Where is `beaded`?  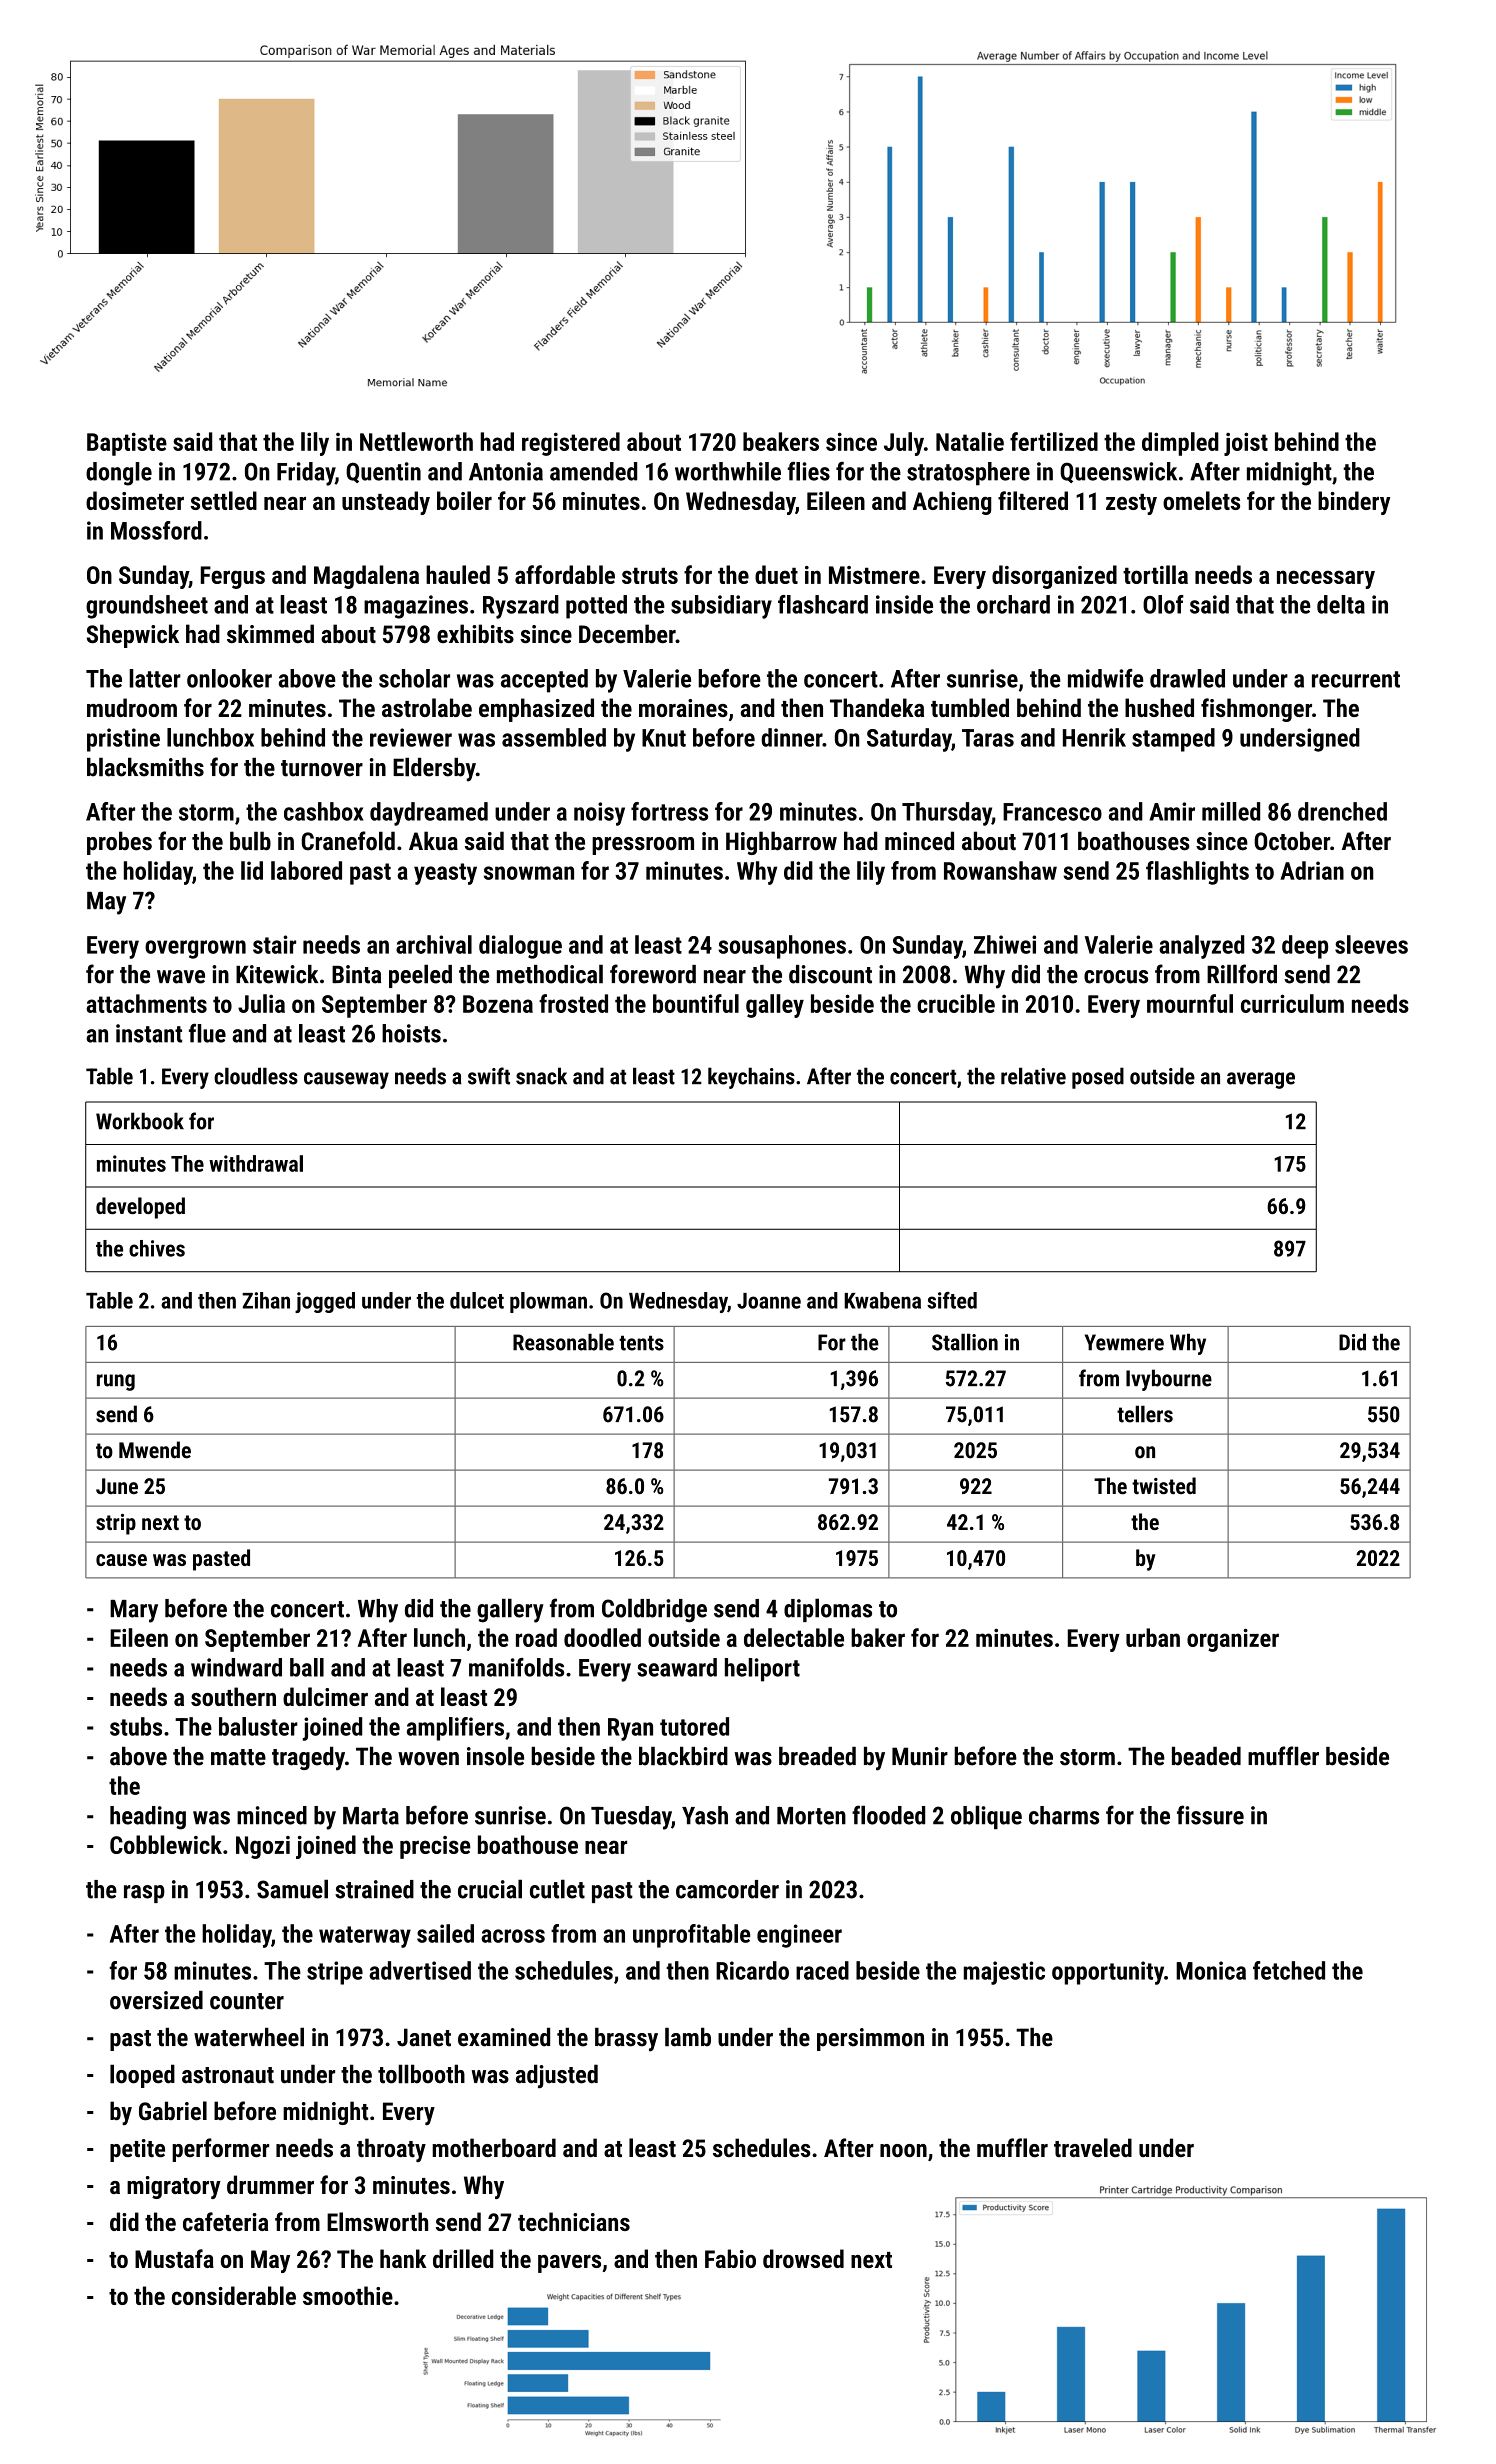
beaded is located at coordinates (1206, 1756).
